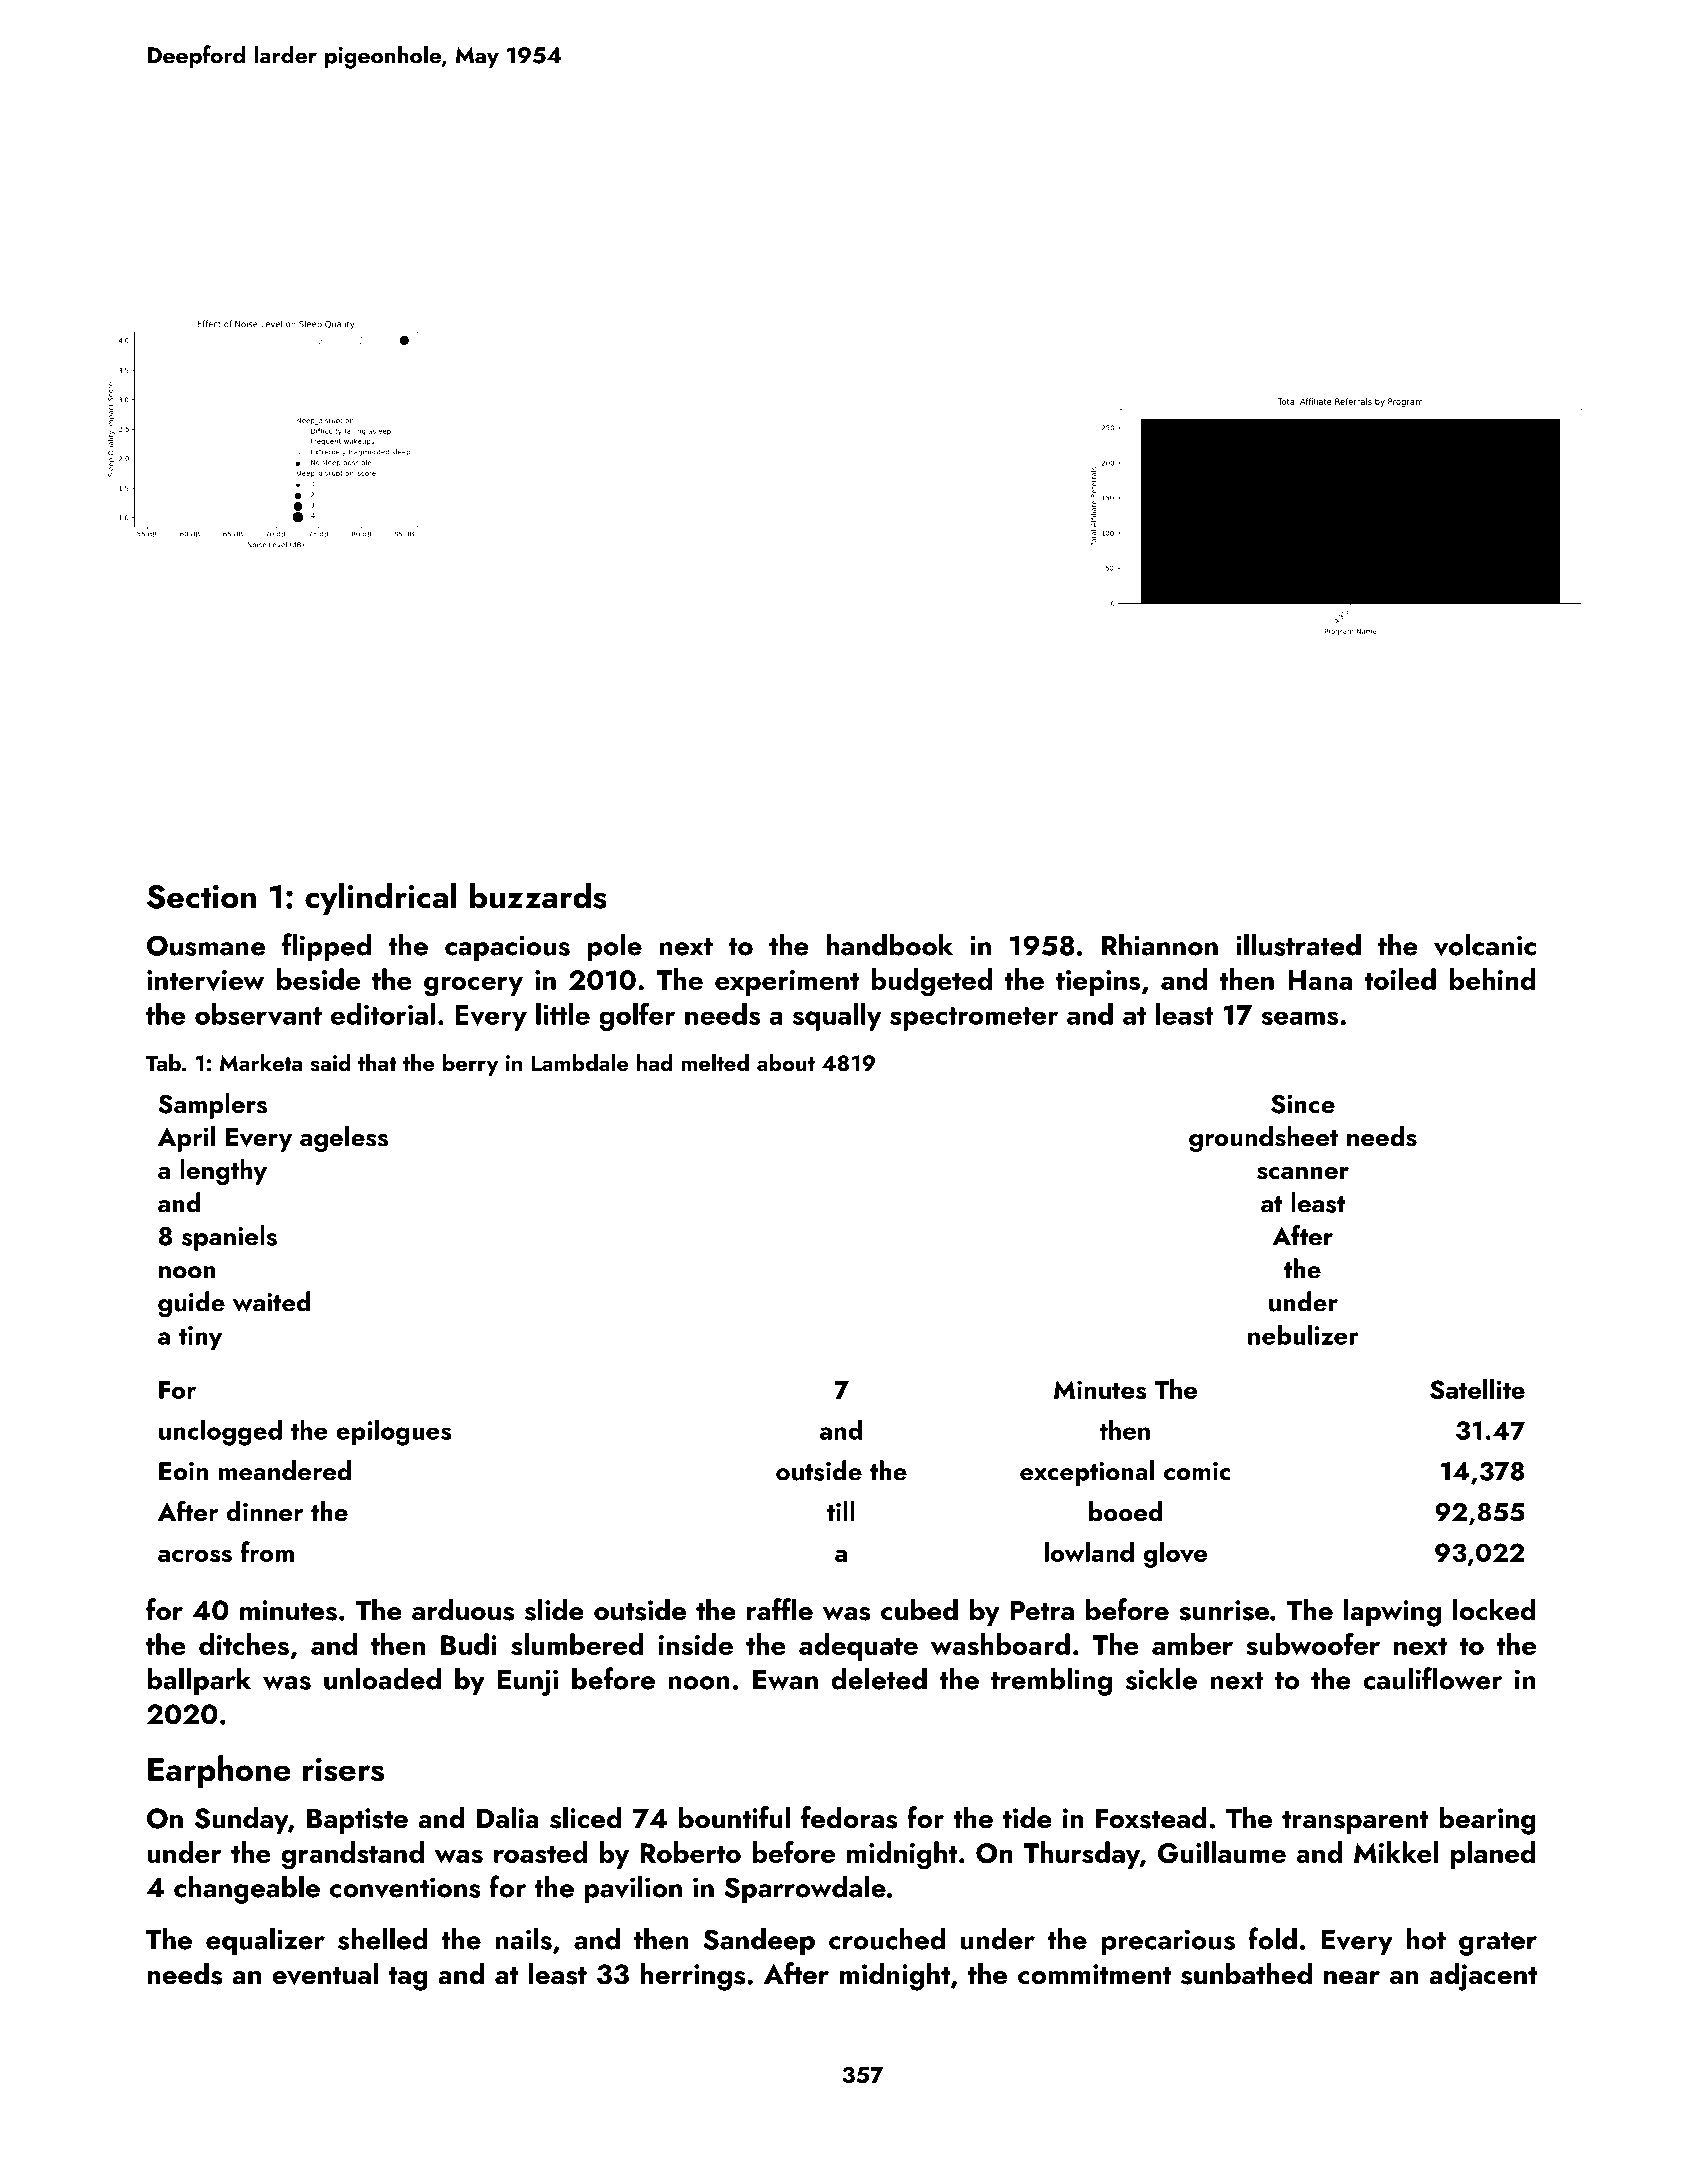 The image size is (1683, 2178). What do you see at coordinates (394, 1432) in the image?
I see `epilogues` at bounding box center [394, 1432].
